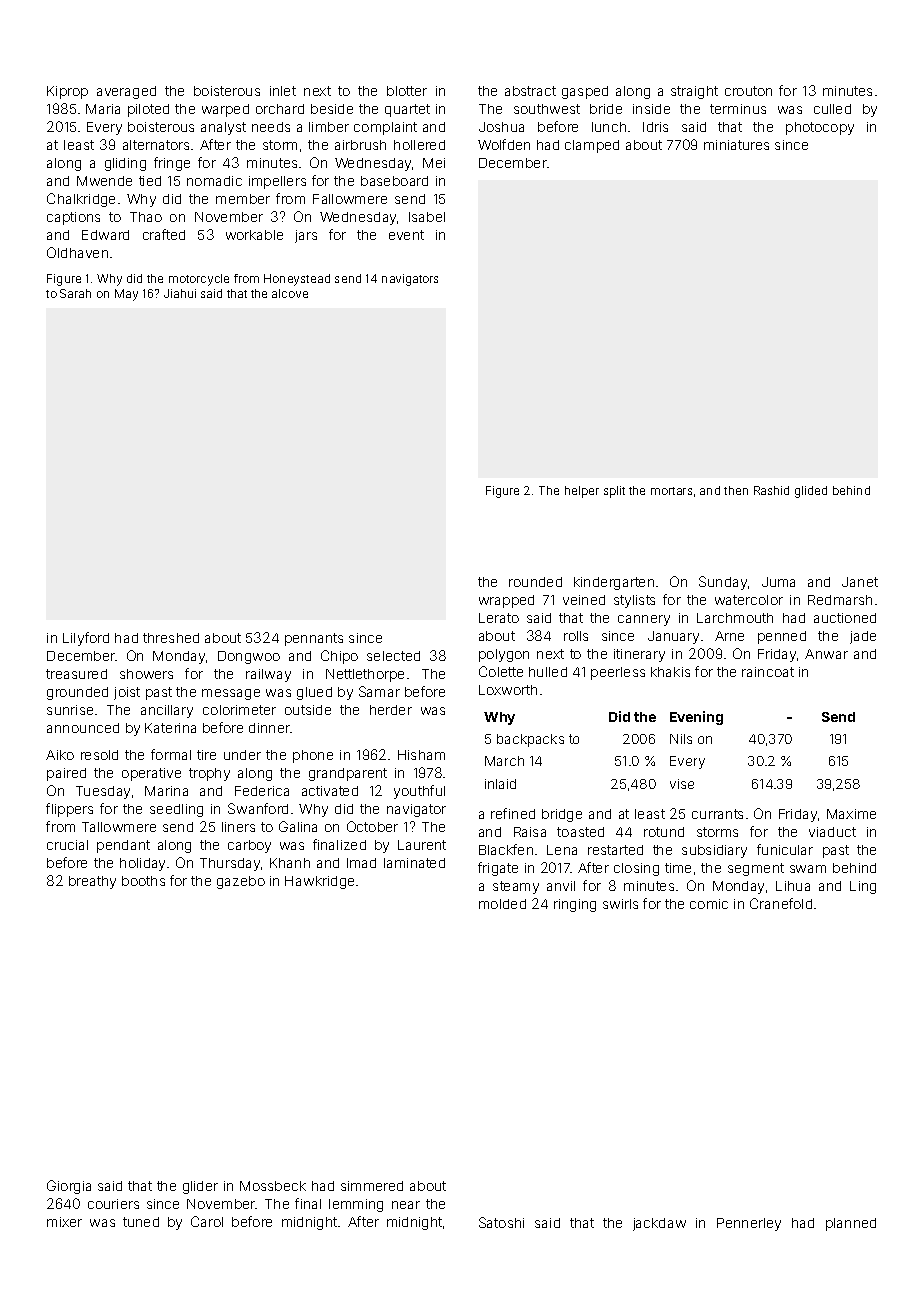 Image resolution: width=924 pixels, height=1308 pixels. What do you see at coordinates (64, 1222) in the document?
I see `mixer` at bounding box center [64, 1222].
